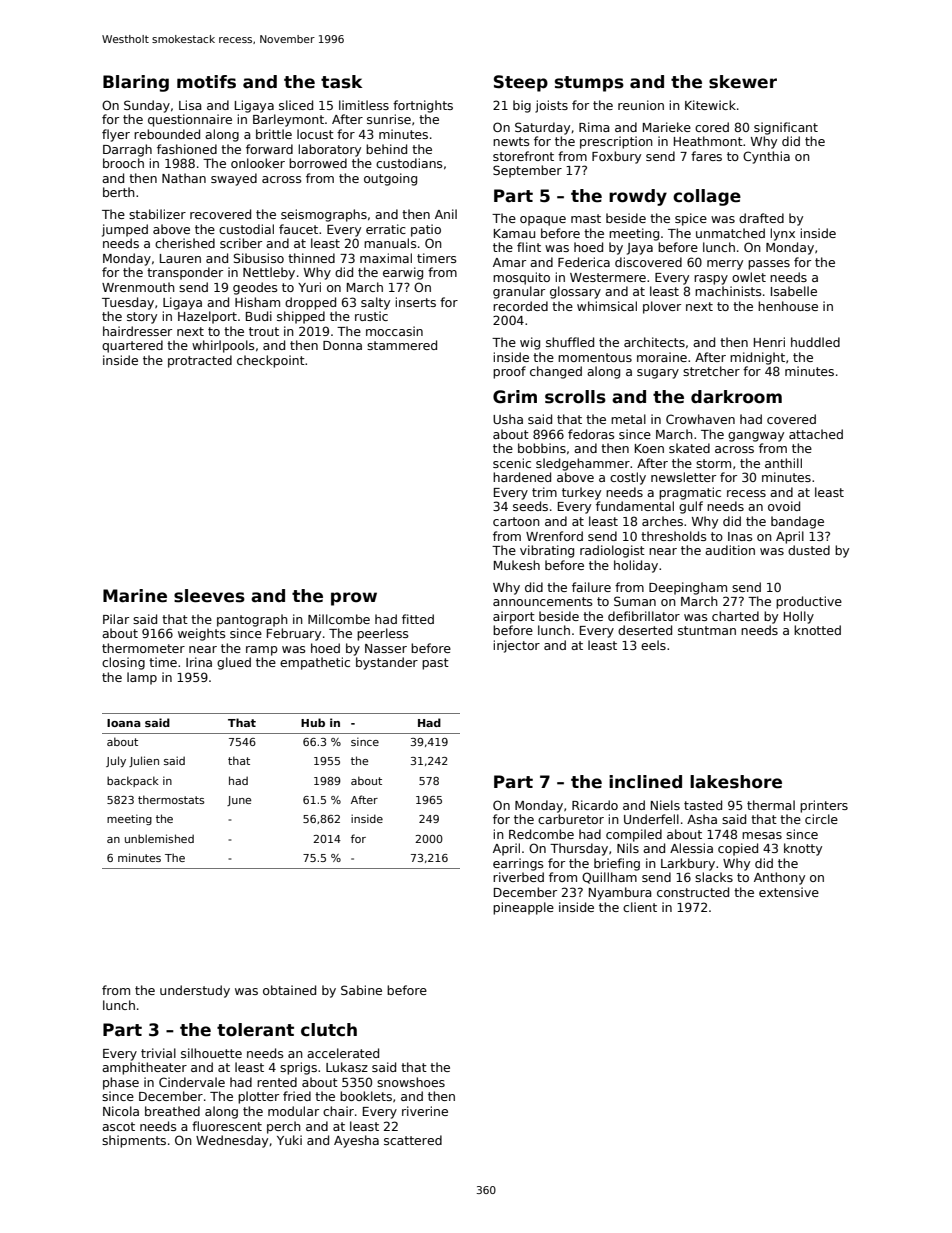  What do you see at coordinates (255, 1030) in the screenshot?
I see `tolerant` at bounding box center [255, 1030].
